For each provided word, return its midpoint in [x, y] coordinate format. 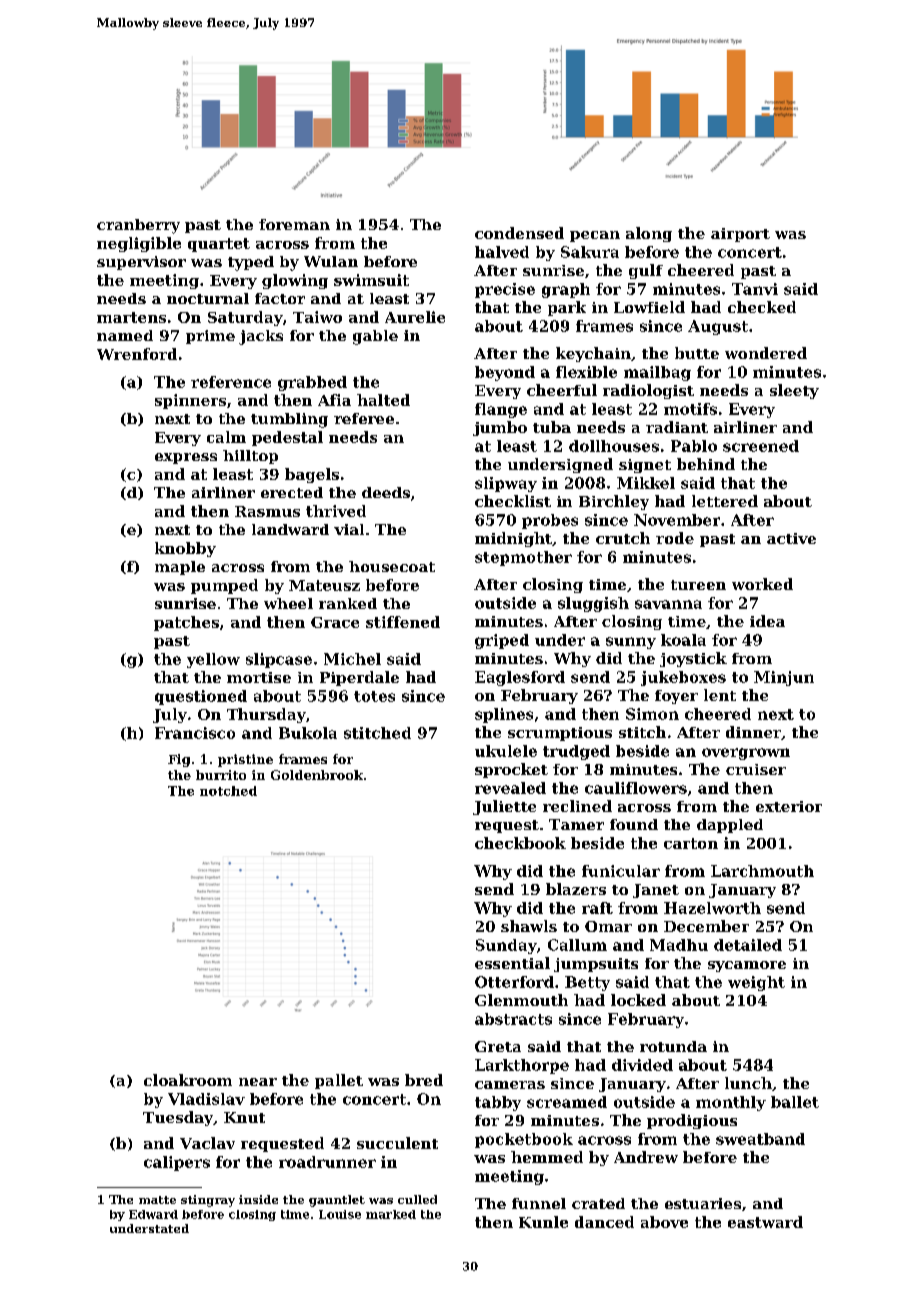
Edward [153, 1214]
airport [740, 235]
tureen [698, 585]
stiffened [403, 622]
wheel [288, 603]
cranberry [138, 226]
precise [505, 290]
